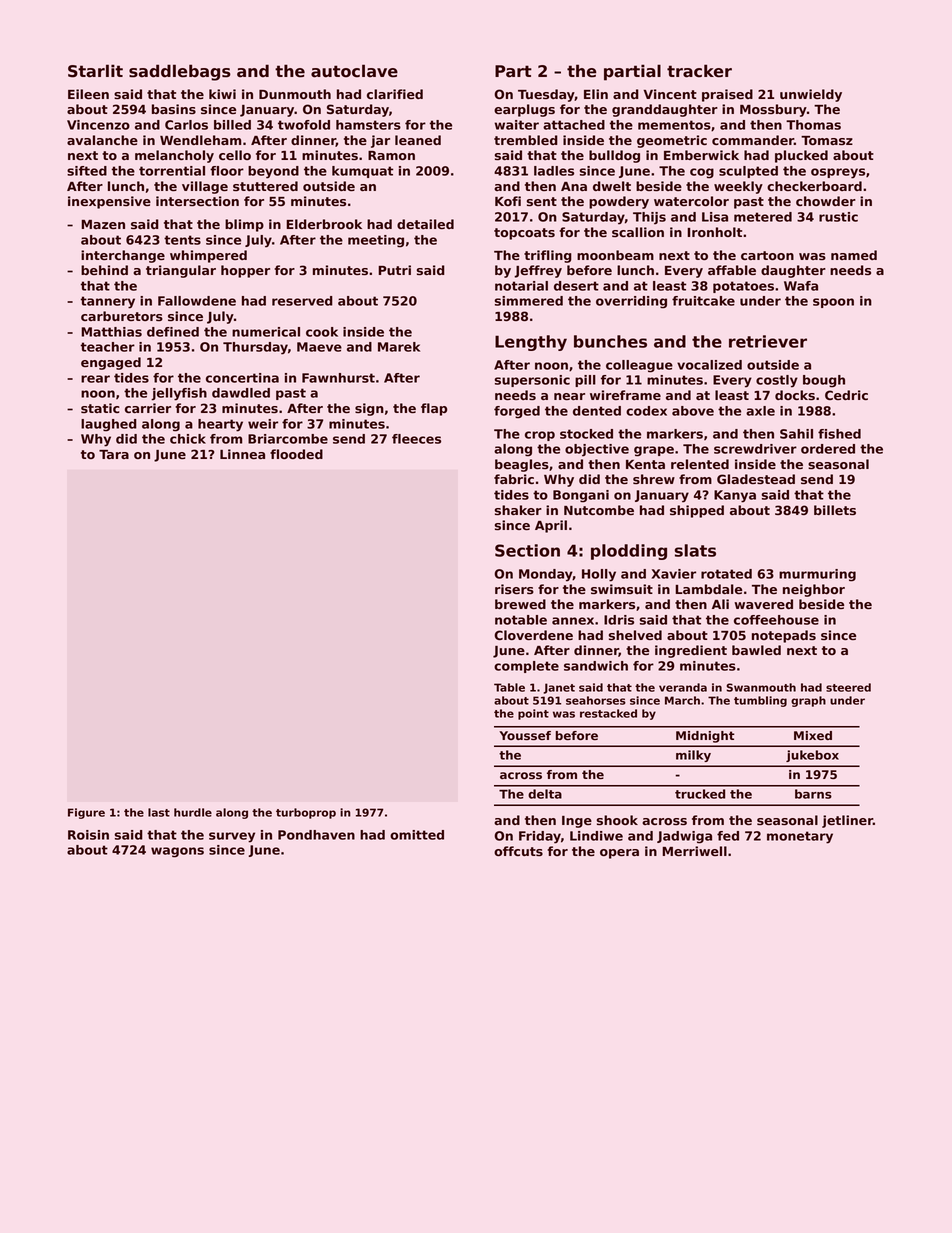 This screenshot has width=952, height=1233. I want to click on numerical, so click(266, 332).
